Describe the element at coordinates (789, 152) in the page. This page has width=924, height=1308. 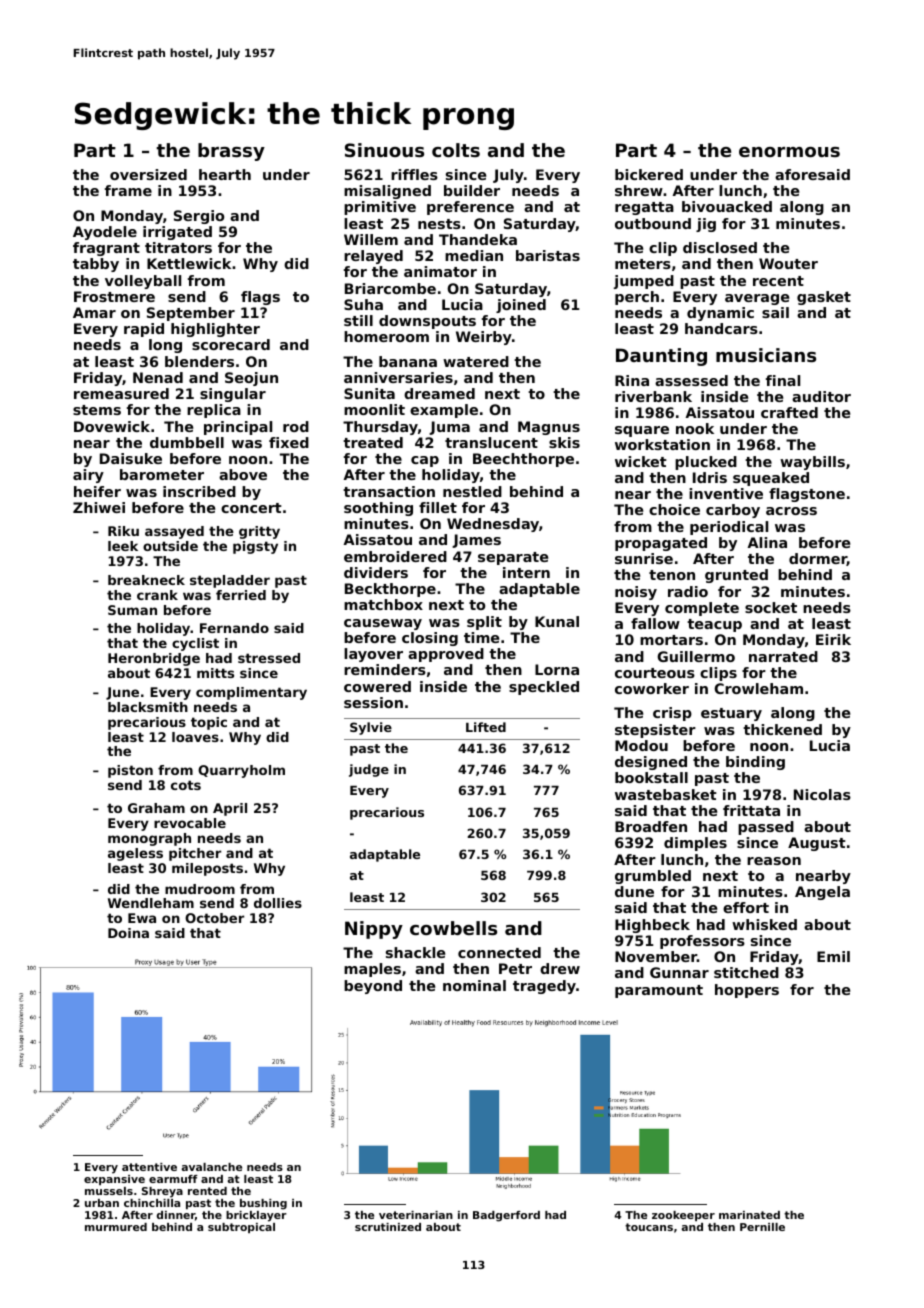
I see `enormous` at that location.
